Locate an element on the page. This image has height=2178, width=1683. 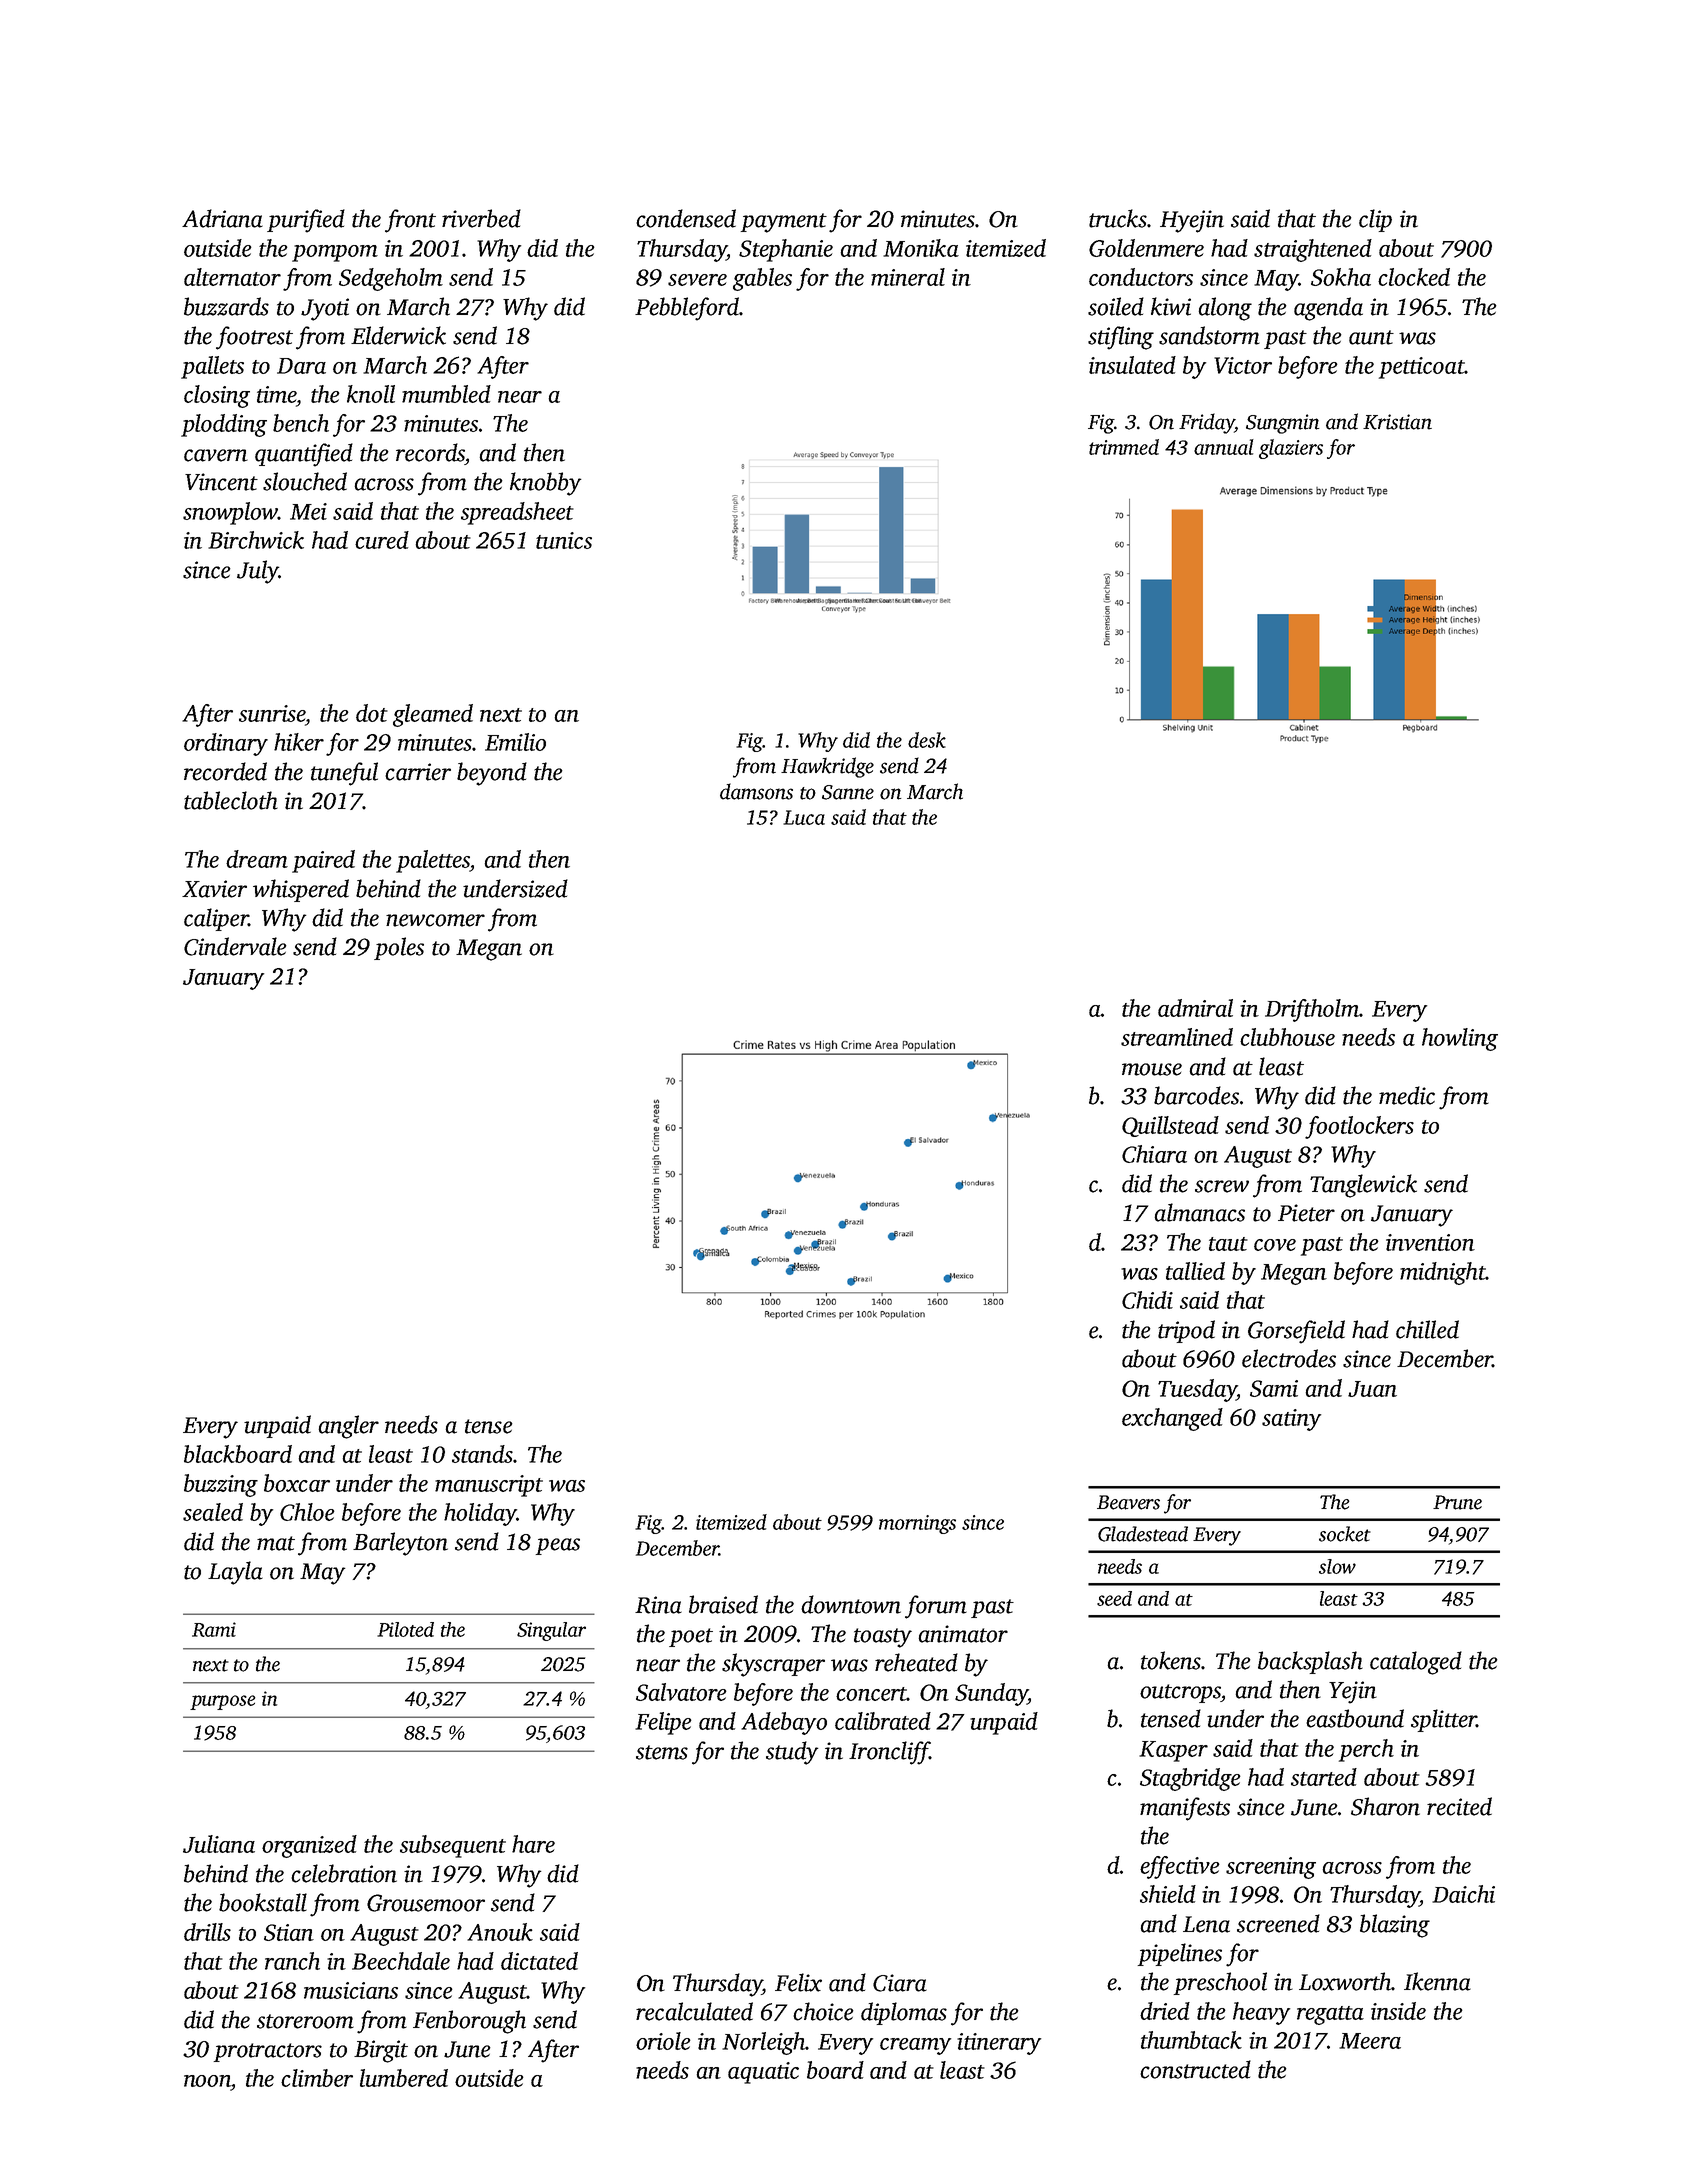
Meera is located at coordinates (1370, 2041).
